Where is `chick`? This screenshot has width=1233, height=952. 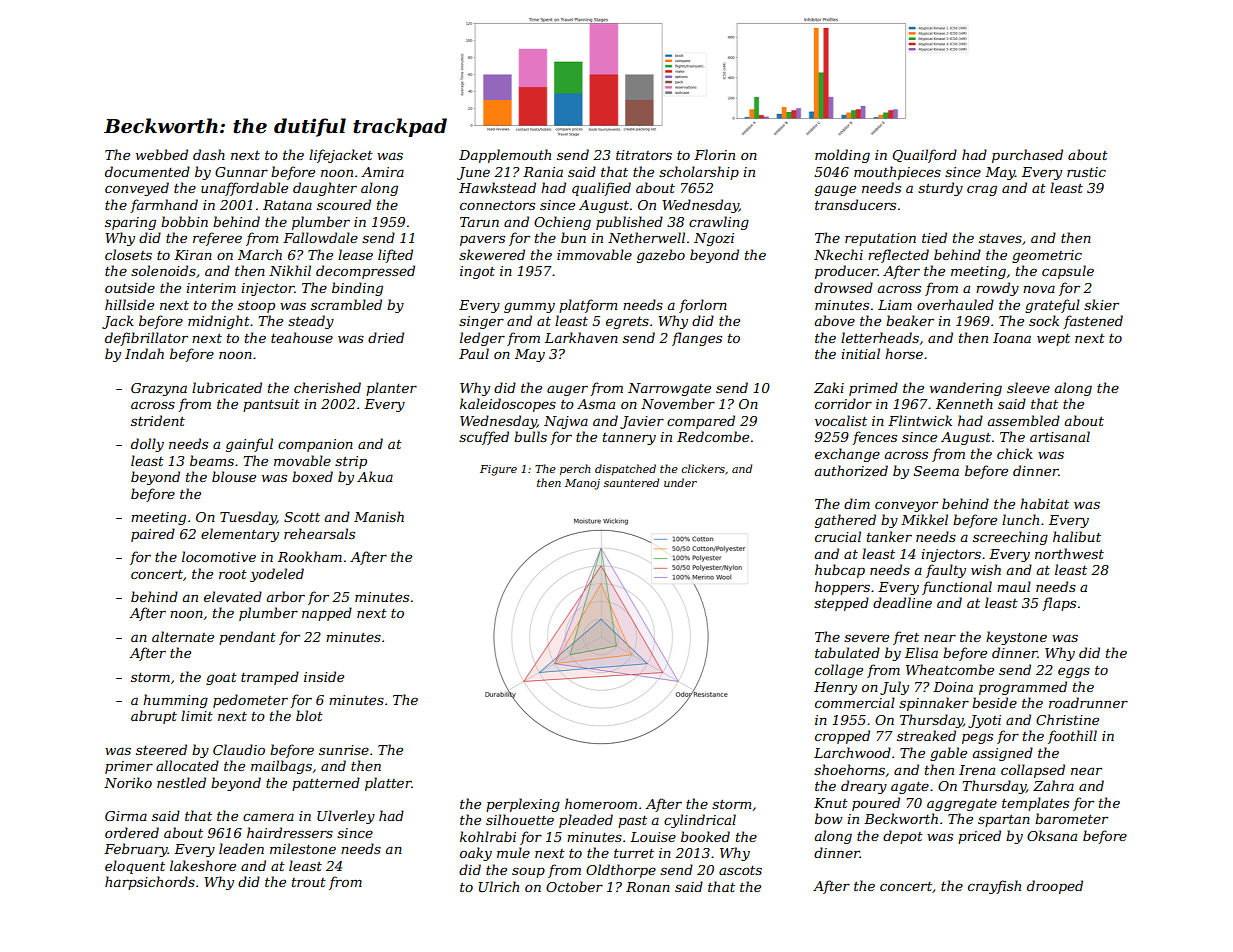
chick is located at coordinates (1015, 453).
